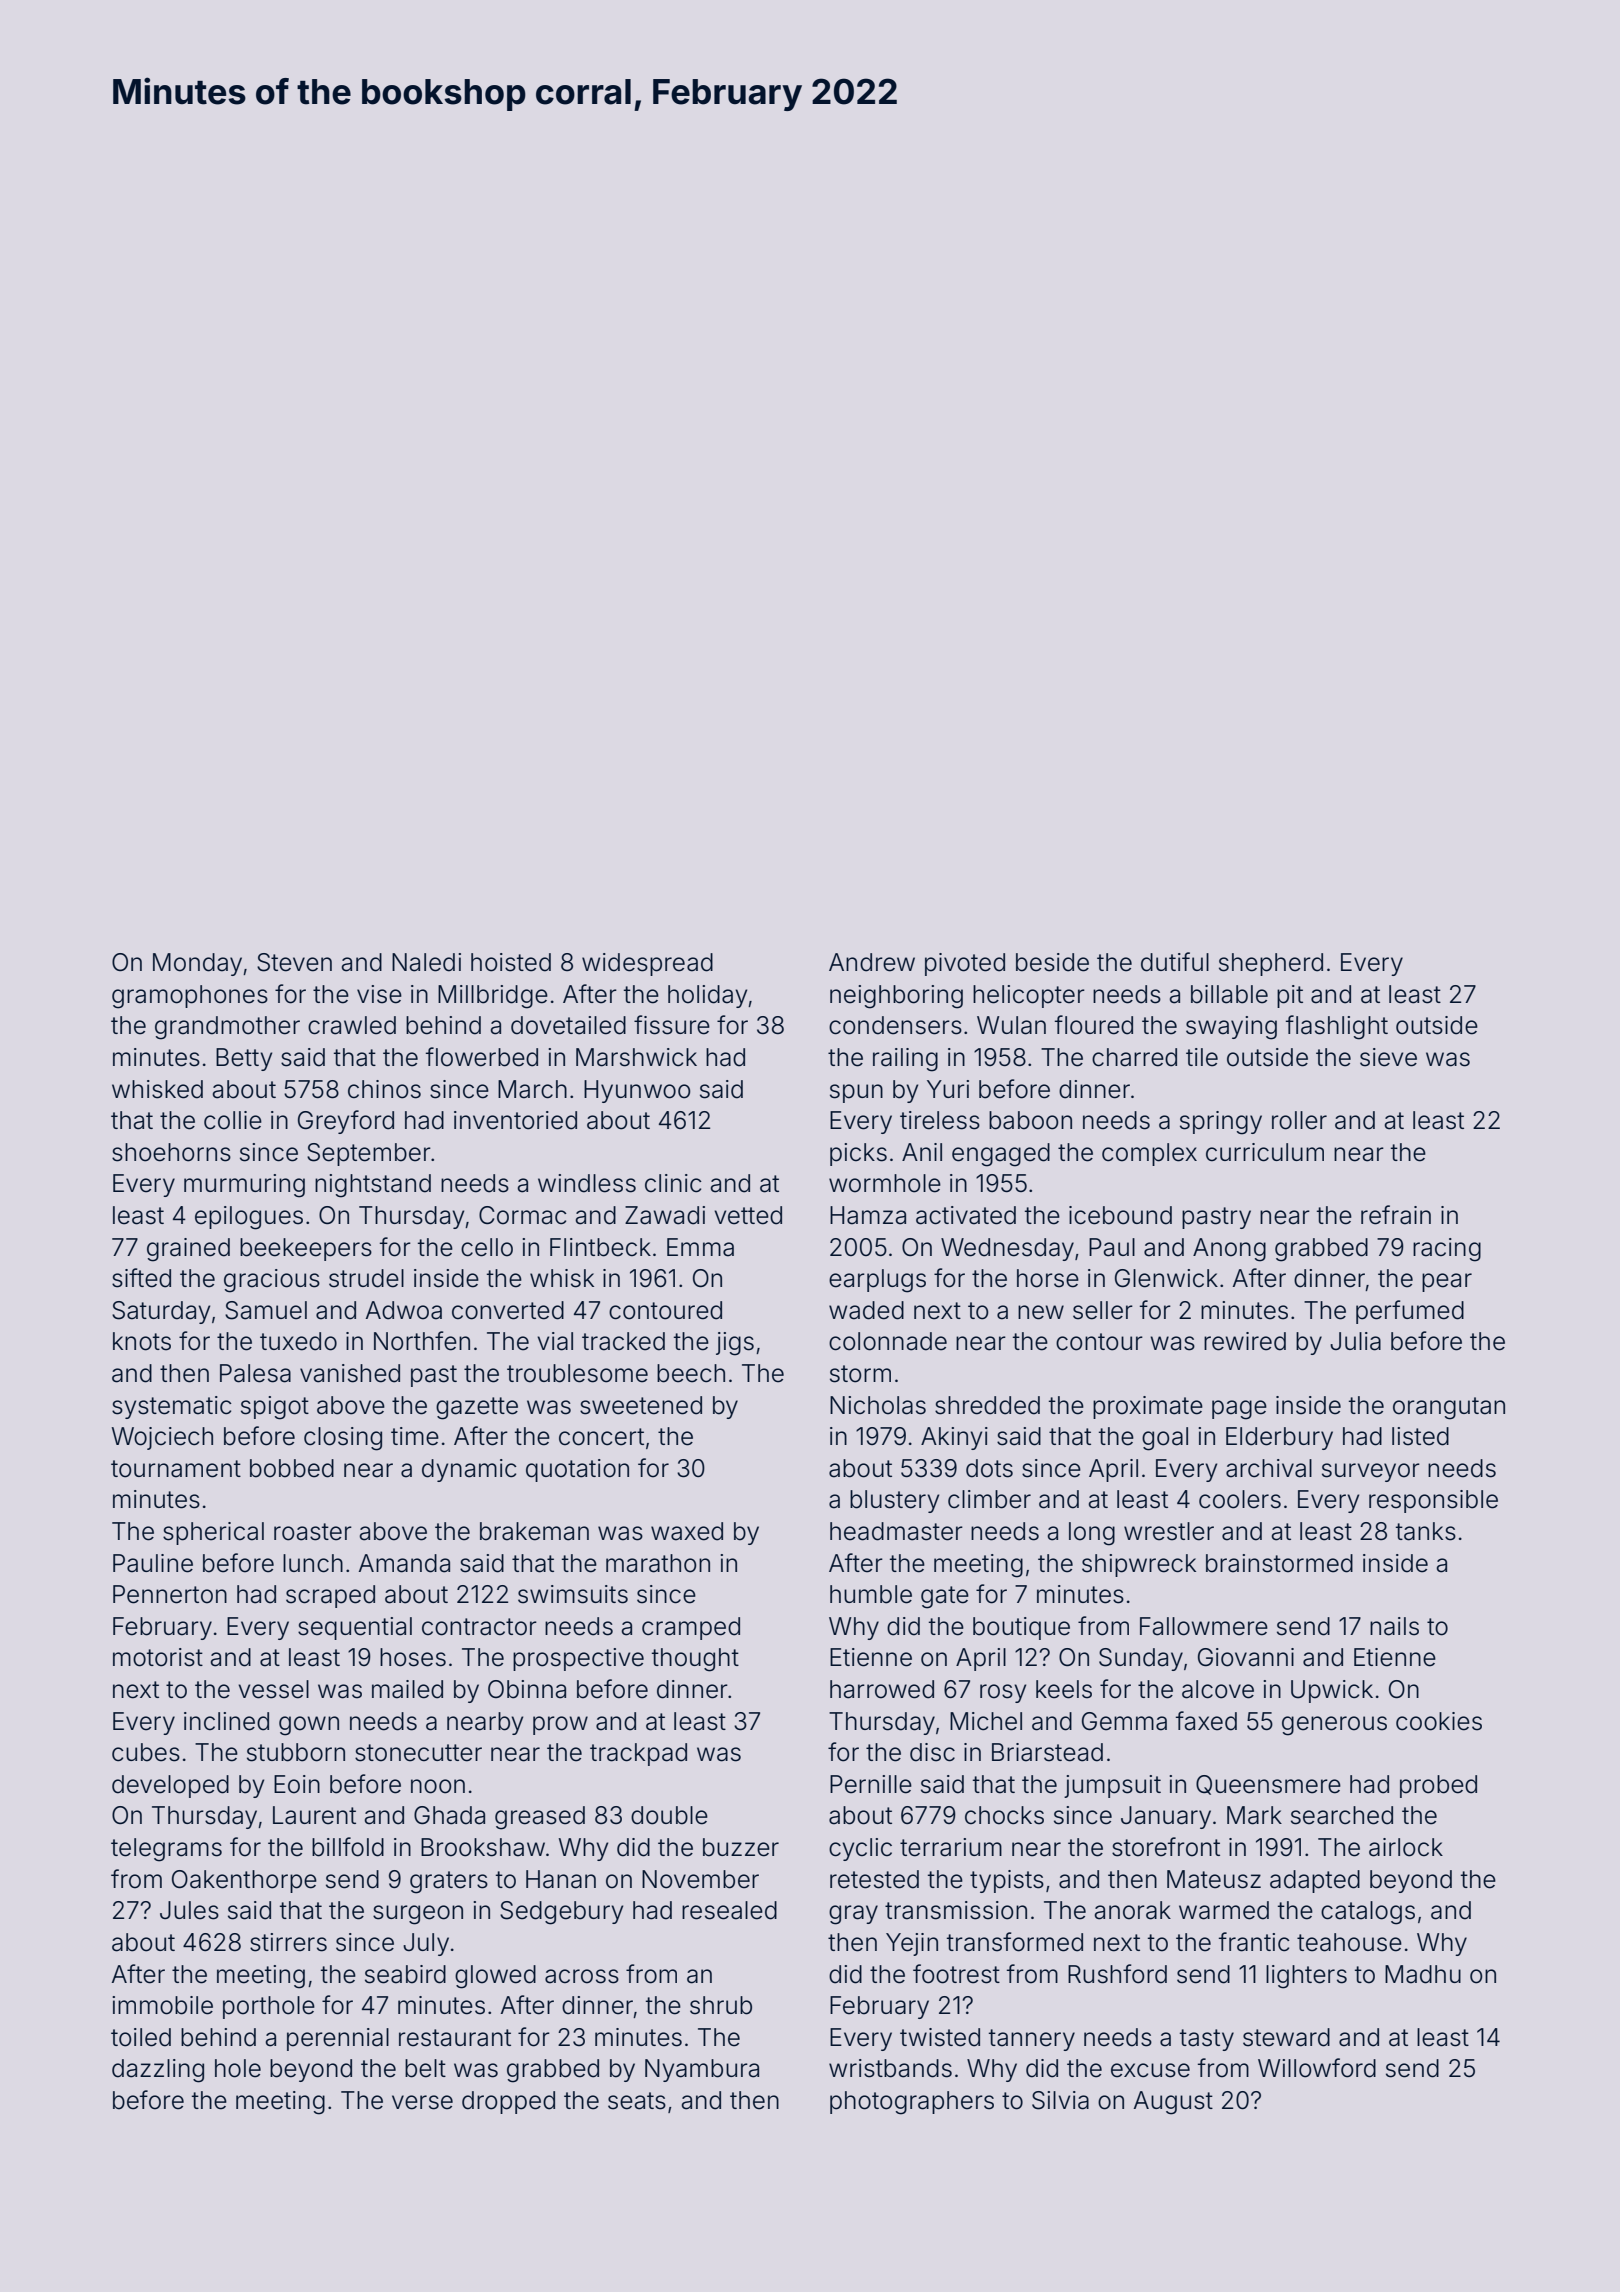  I want to click on harrowed, so click(882, 1689).
